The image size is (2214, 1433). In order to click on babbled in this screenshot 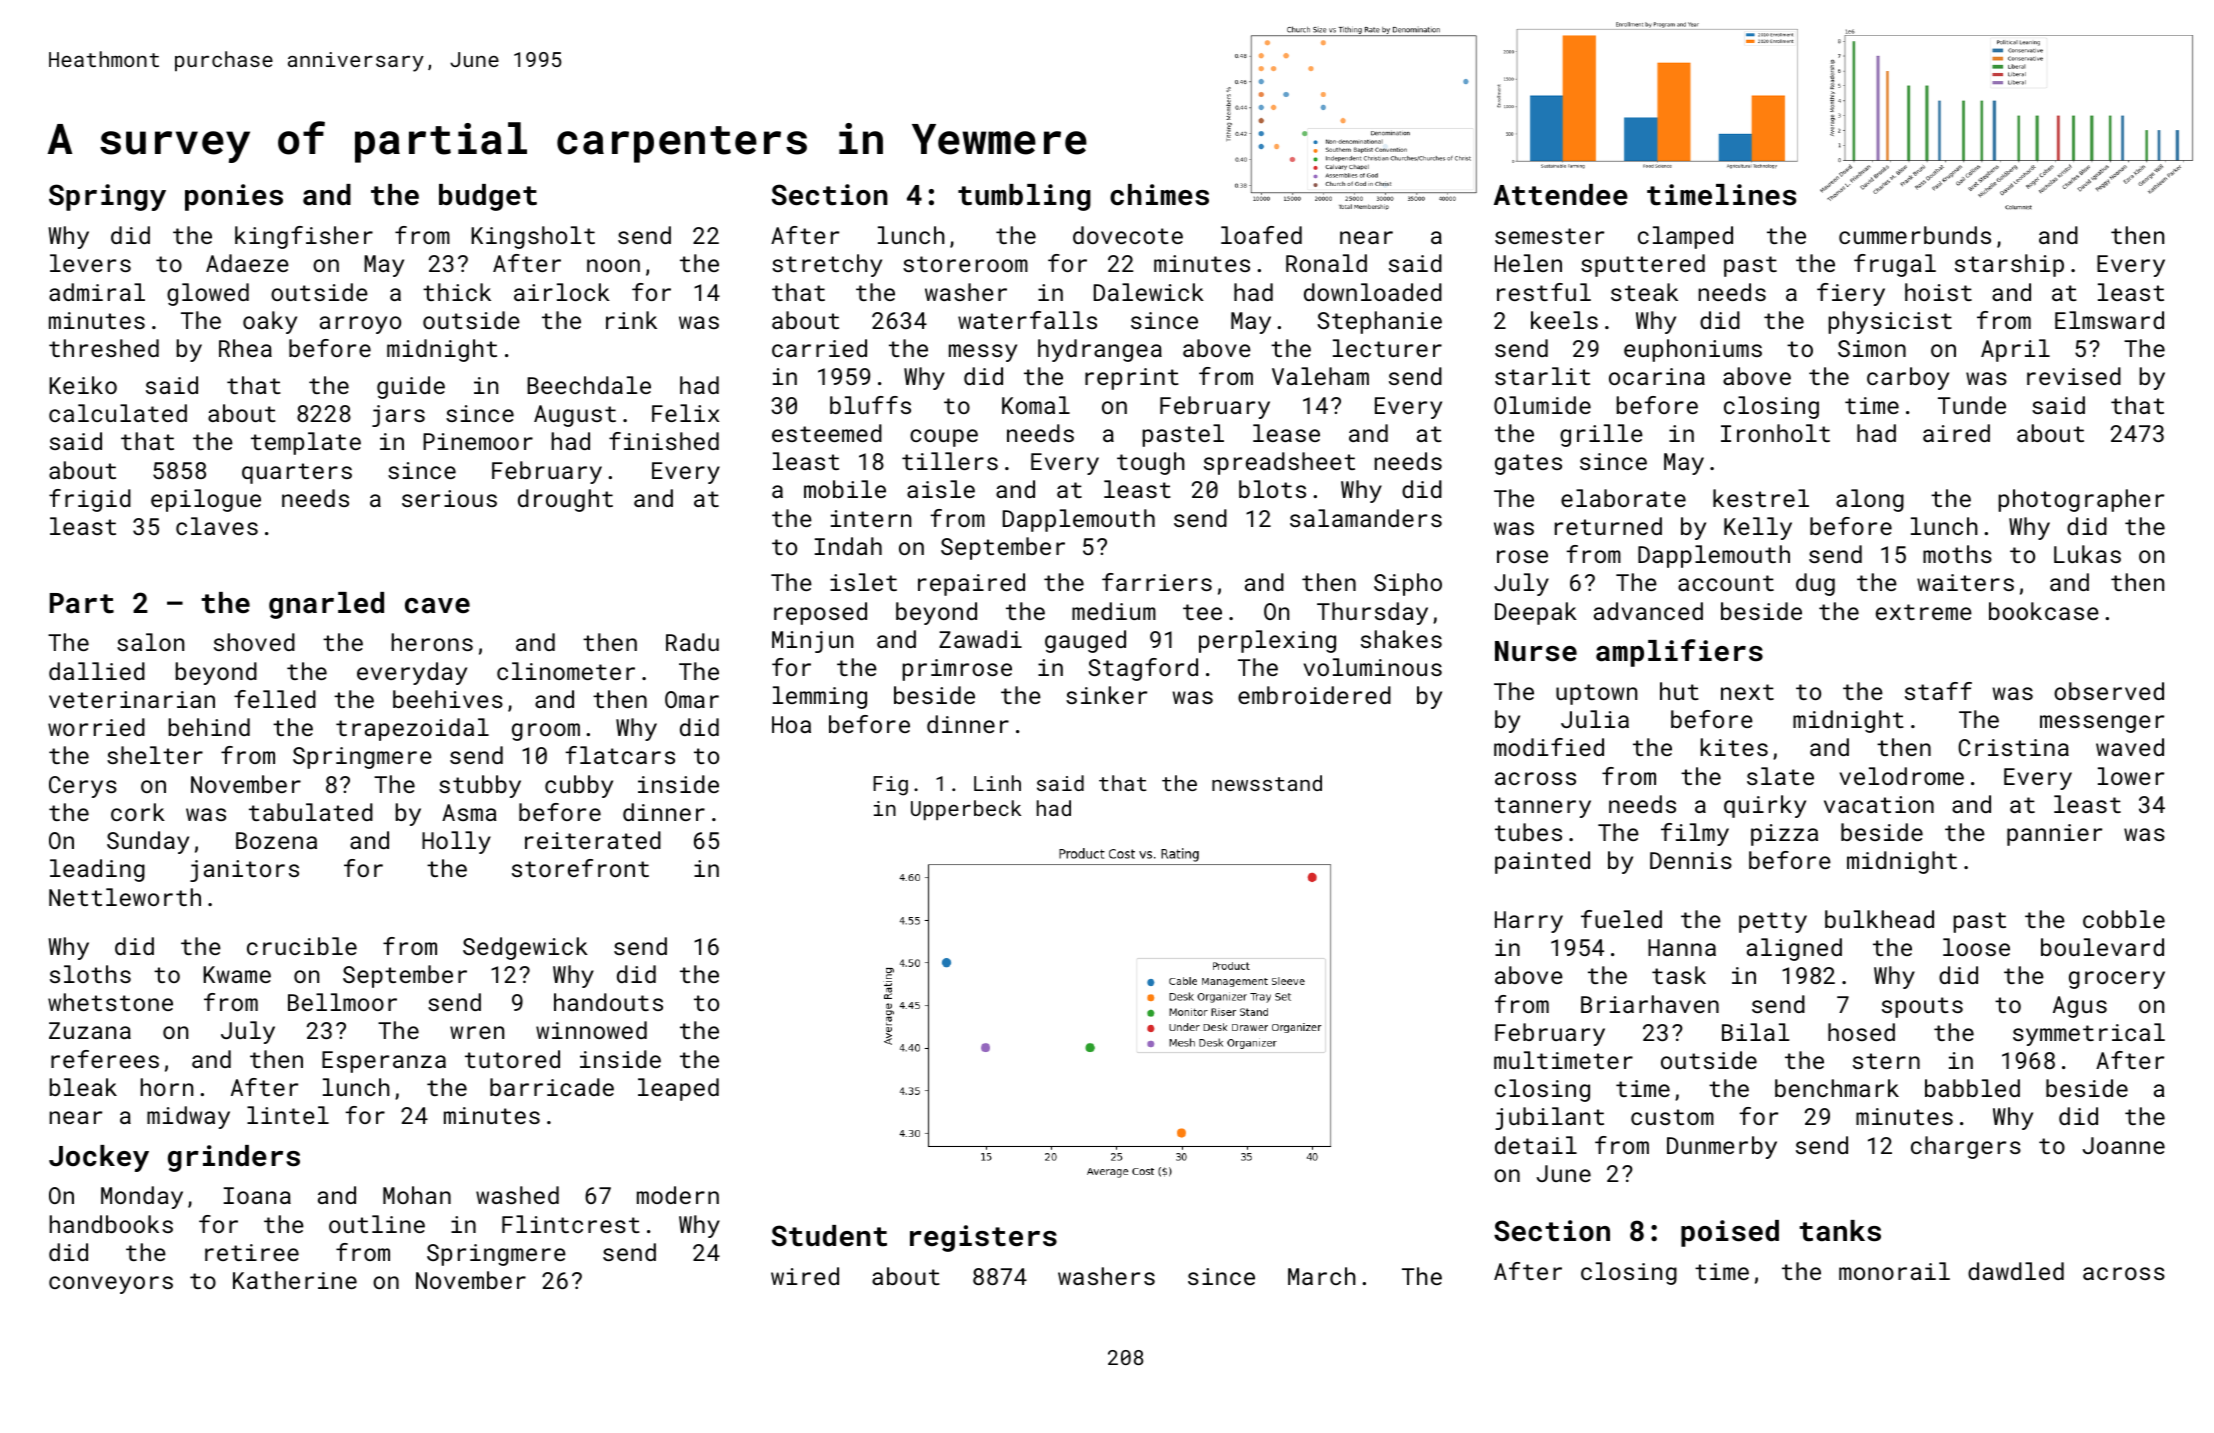, I will do `click(1972, 1088)`.
